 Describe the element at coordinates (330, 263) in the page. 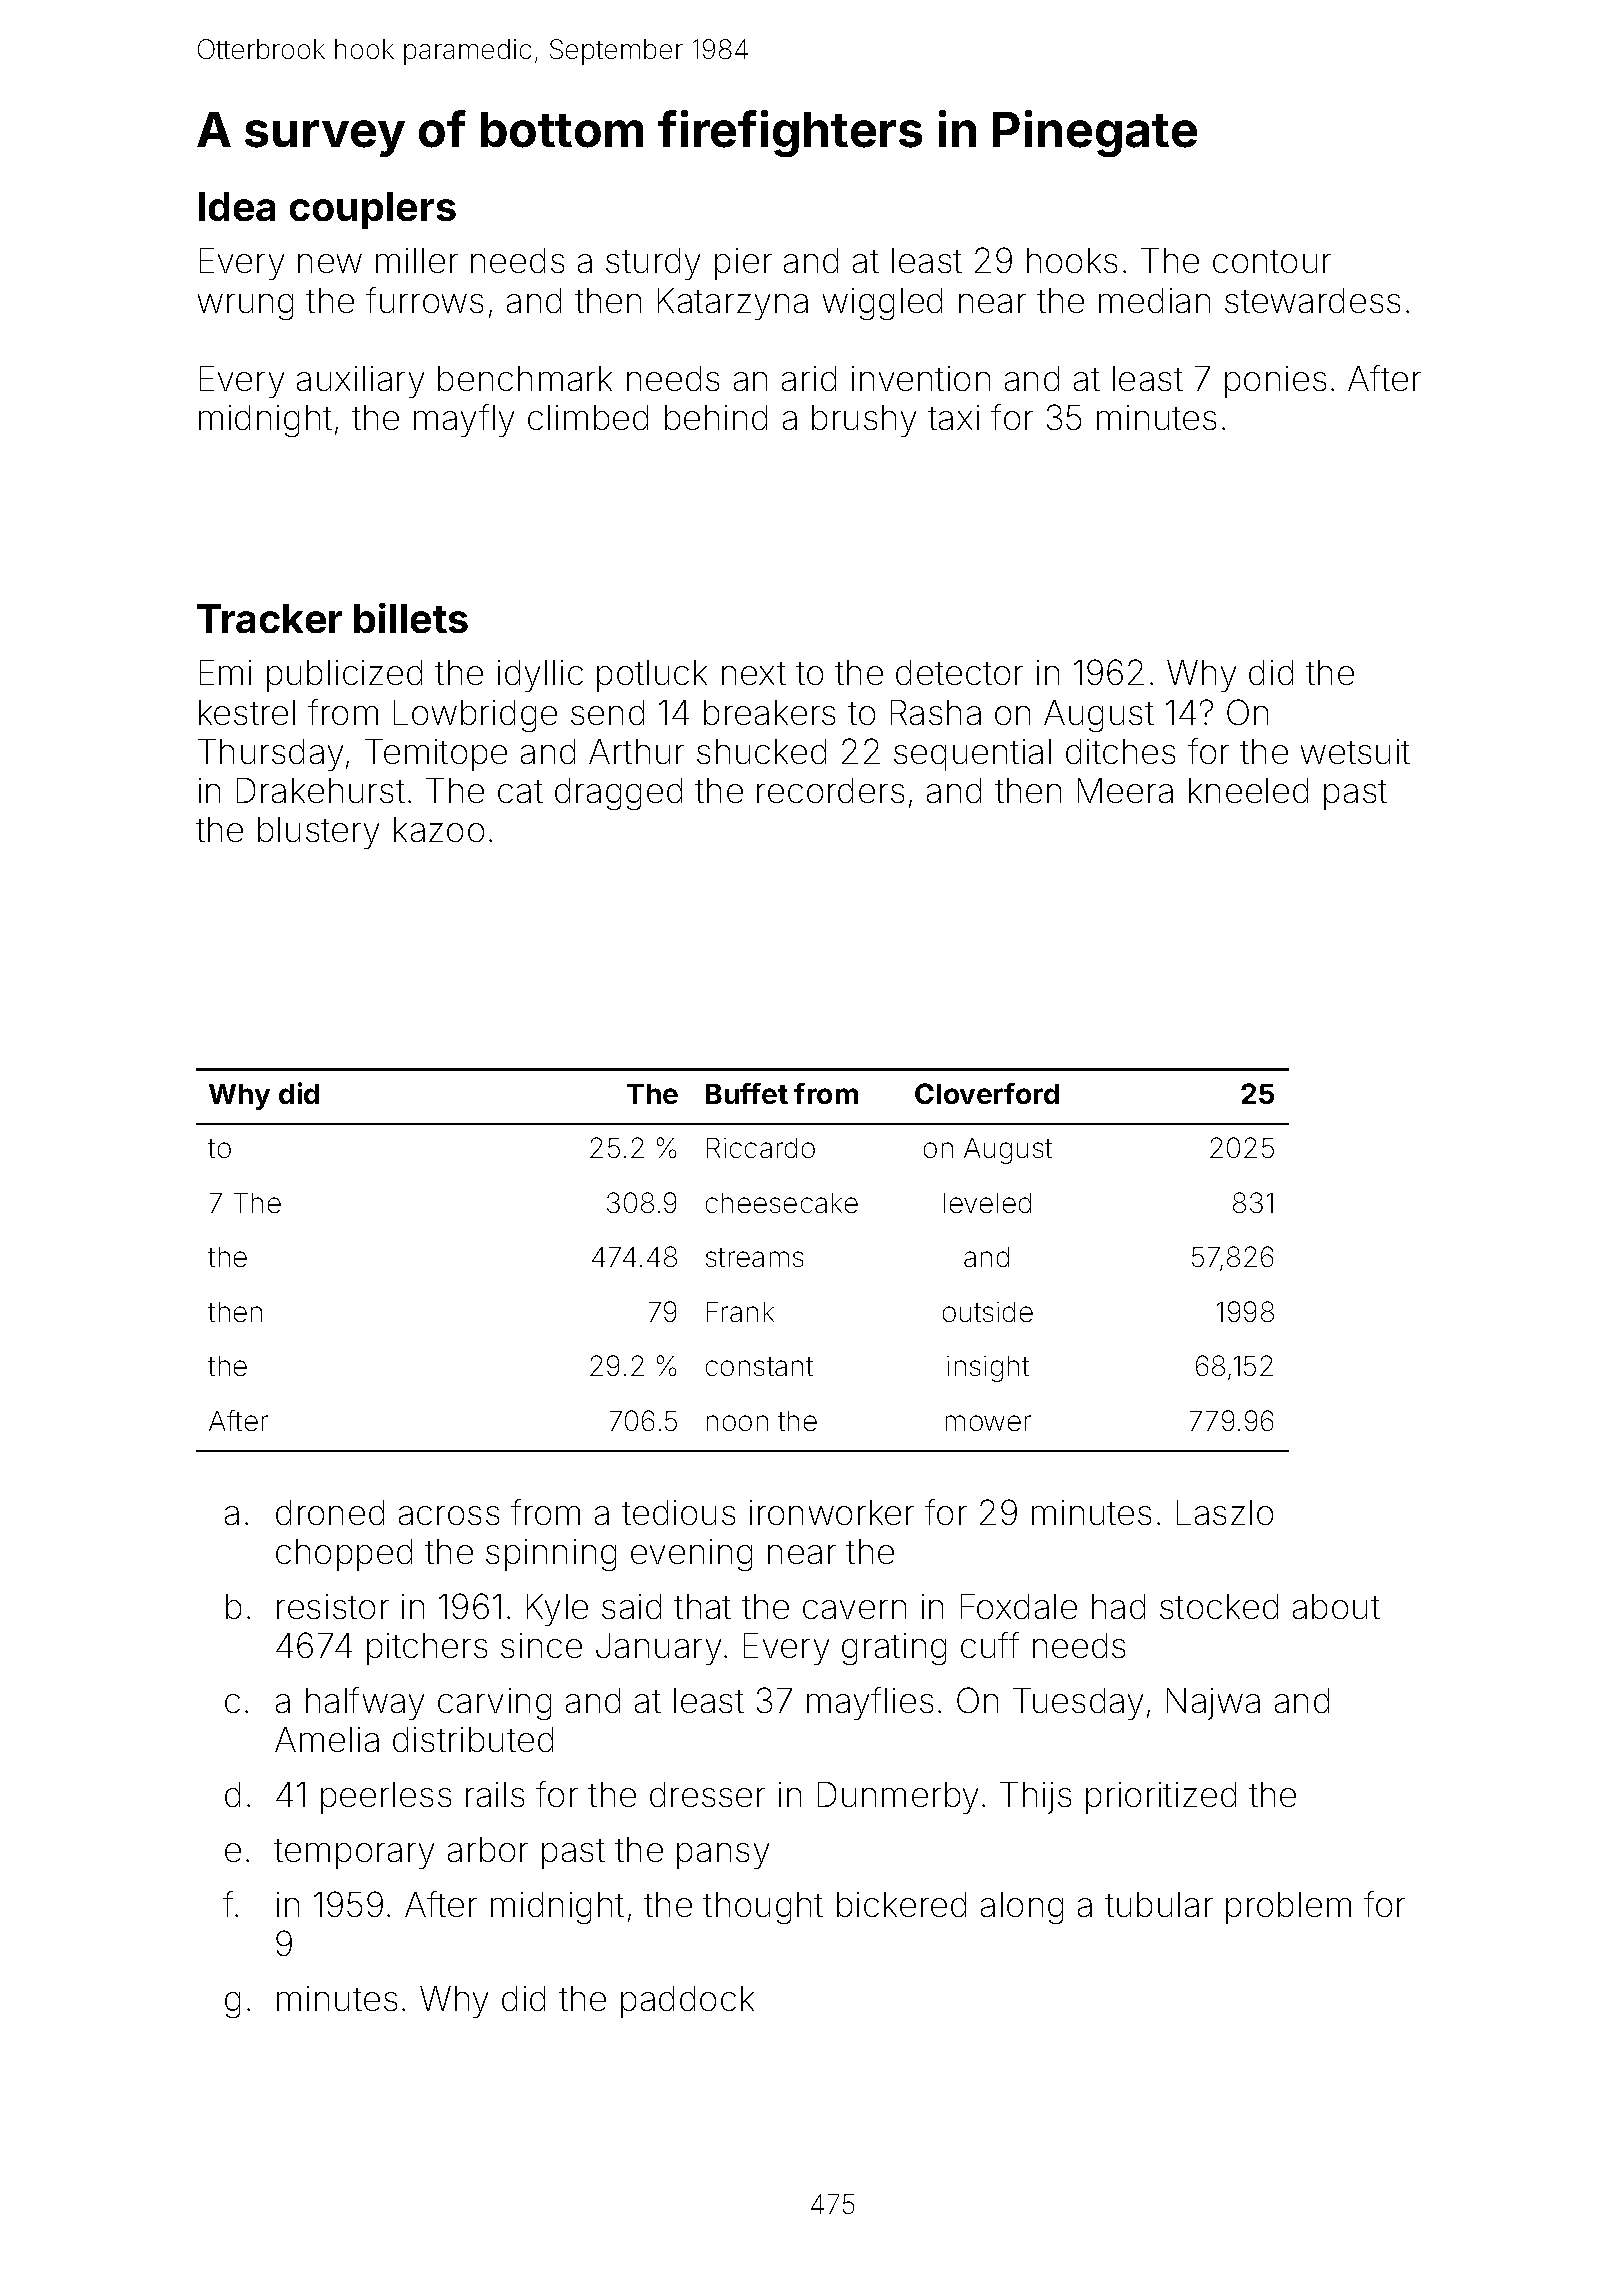

I see `new` at that location.
